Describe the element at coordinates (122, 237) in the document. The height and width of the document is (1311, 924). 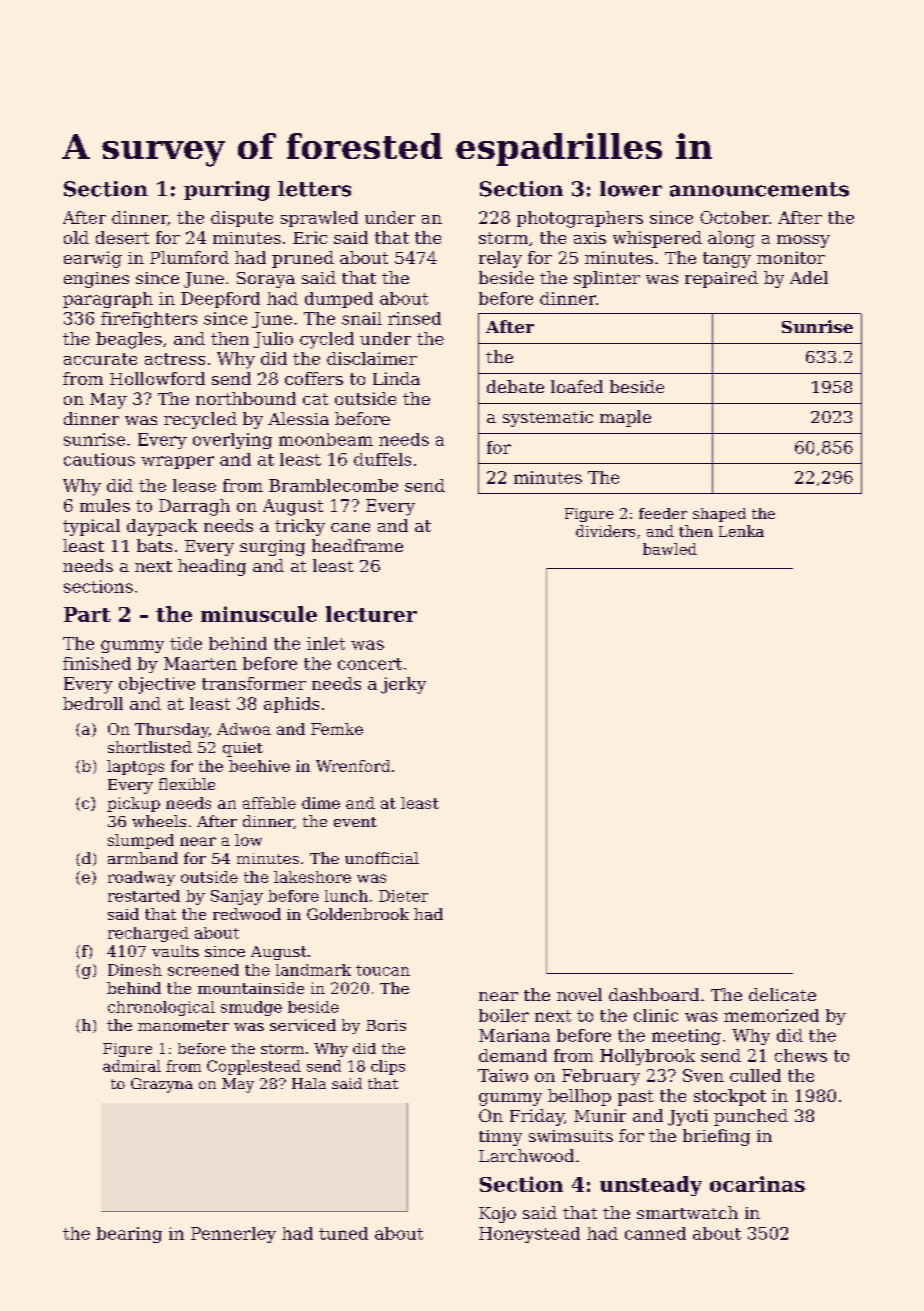
I see `desert` at that location.
